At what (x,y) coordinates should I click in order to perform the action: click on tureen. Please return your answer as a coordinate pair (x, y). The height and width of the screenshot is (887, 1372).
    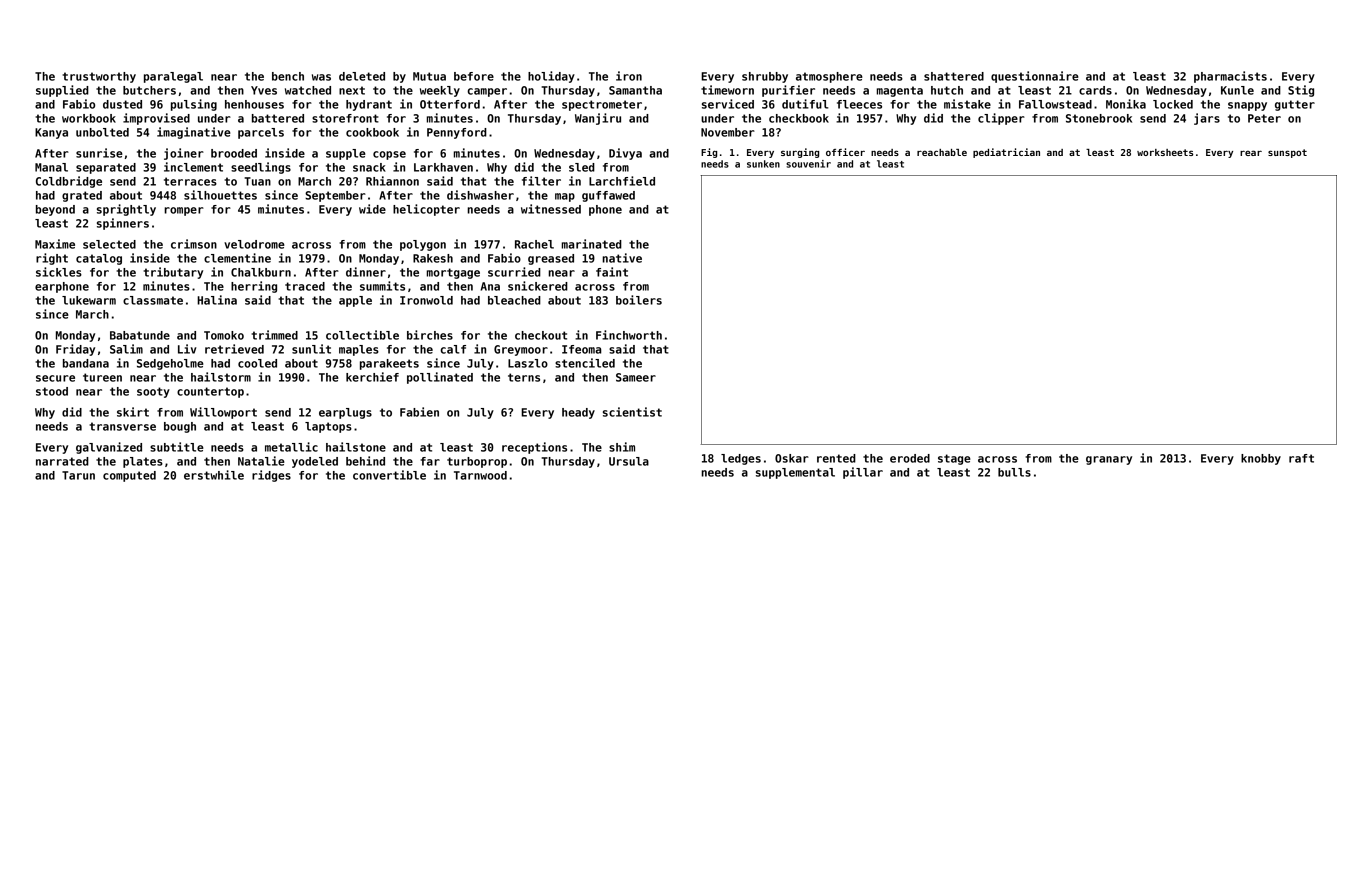
    Looking at the image, I should click on (102, 377).
